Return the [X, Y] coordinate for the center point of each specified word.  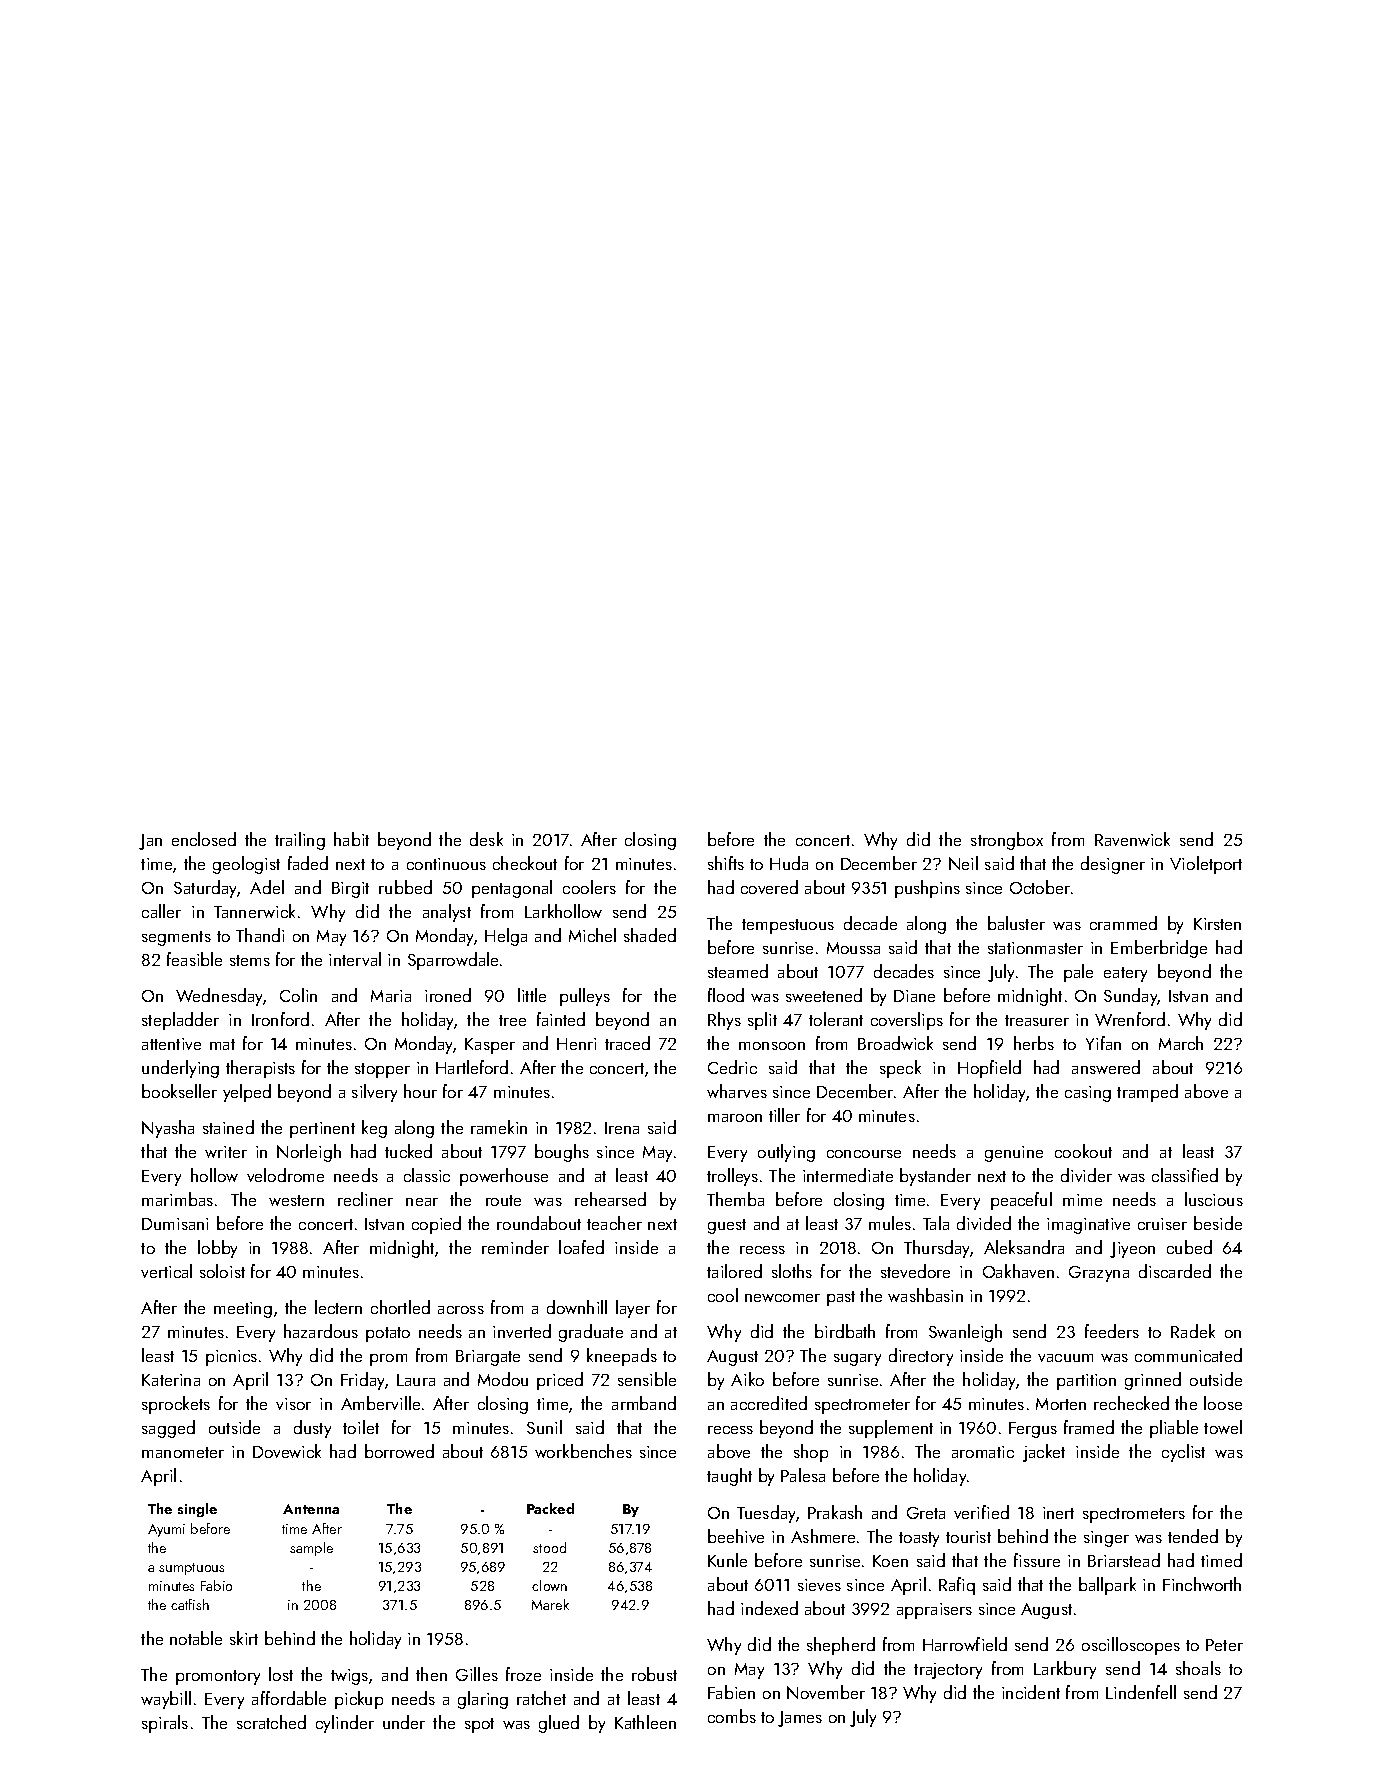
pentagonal [512, 889]
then [431, 1674]
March [1181, 1043]
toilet [361, 1427]
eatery [1125, 974]
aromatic [983, 1452]
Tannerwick [254, 911]
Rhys [724, 1021]
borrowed [399, 1451]
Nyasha [168, 1129]
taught [729, 1477]
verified [981, 1512]
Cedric [732, 1067]
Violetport [1206, 865]
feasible [194, 959]
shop [811, 1453]
